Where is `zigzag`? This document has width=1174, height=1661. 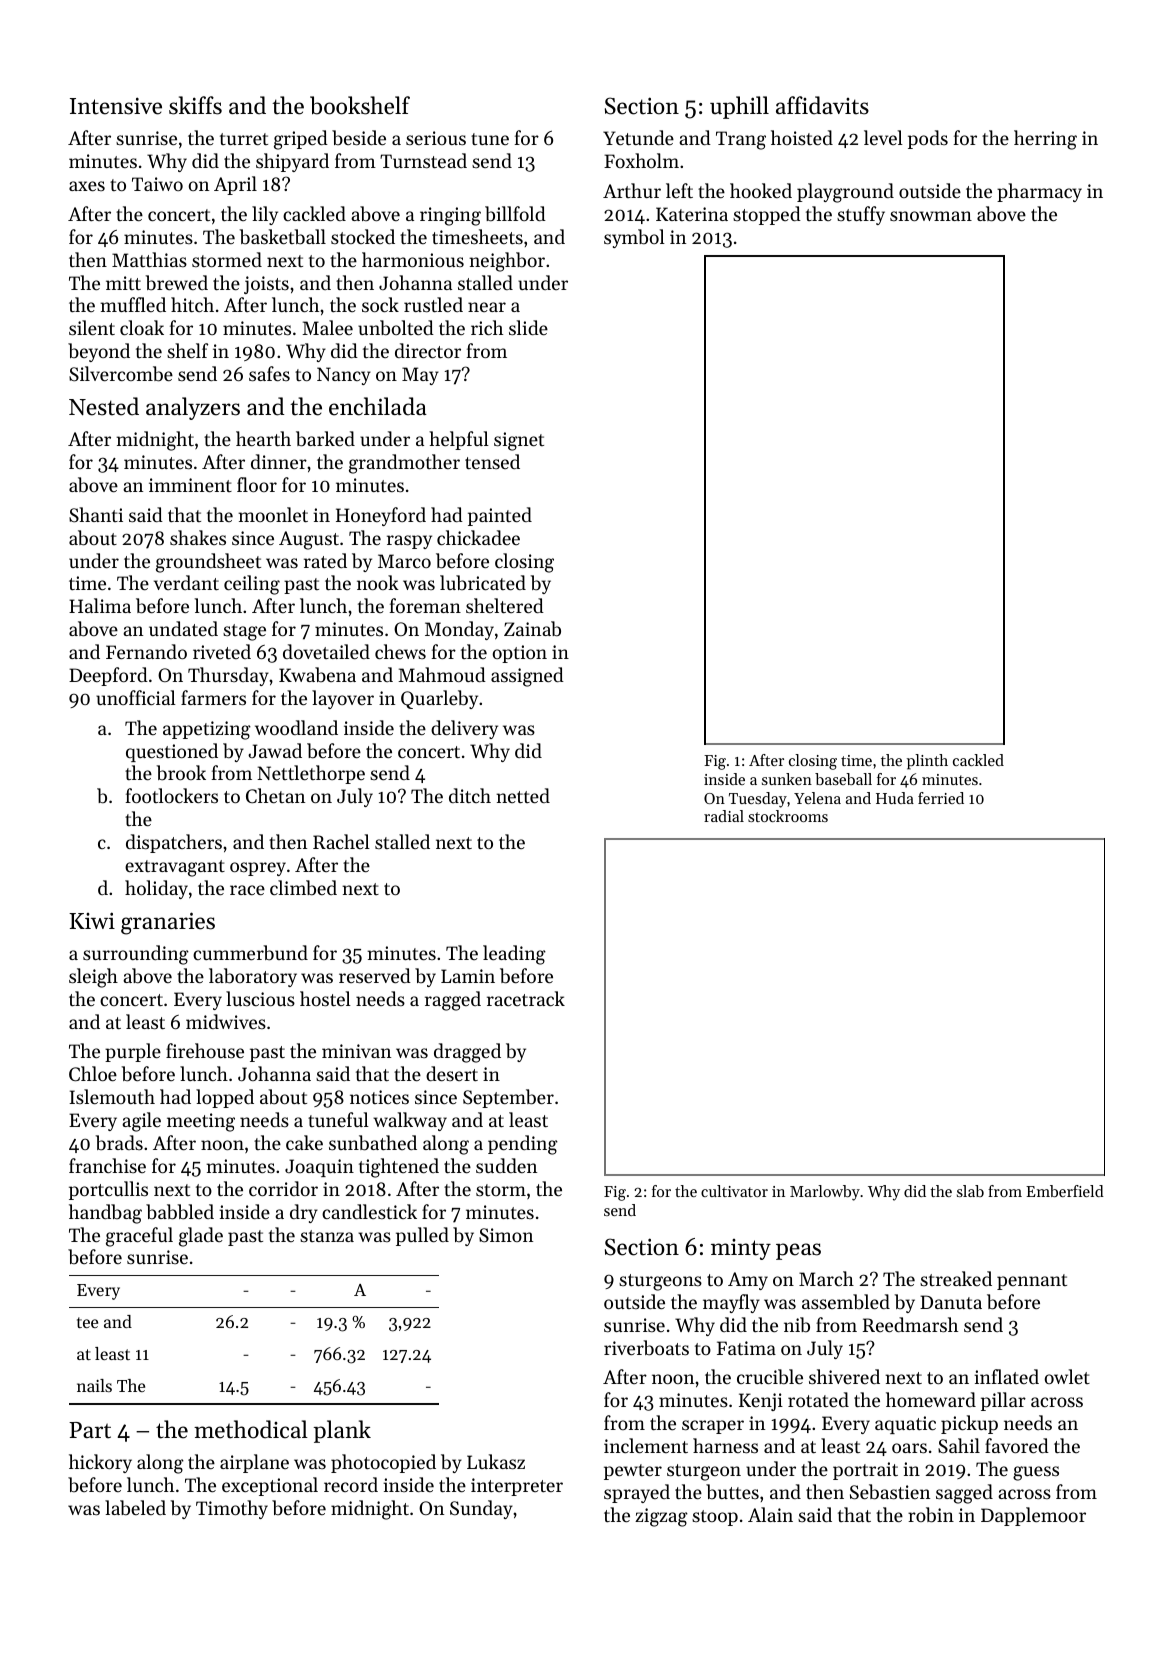
zigzag is located at coordinates (661, 1517).
